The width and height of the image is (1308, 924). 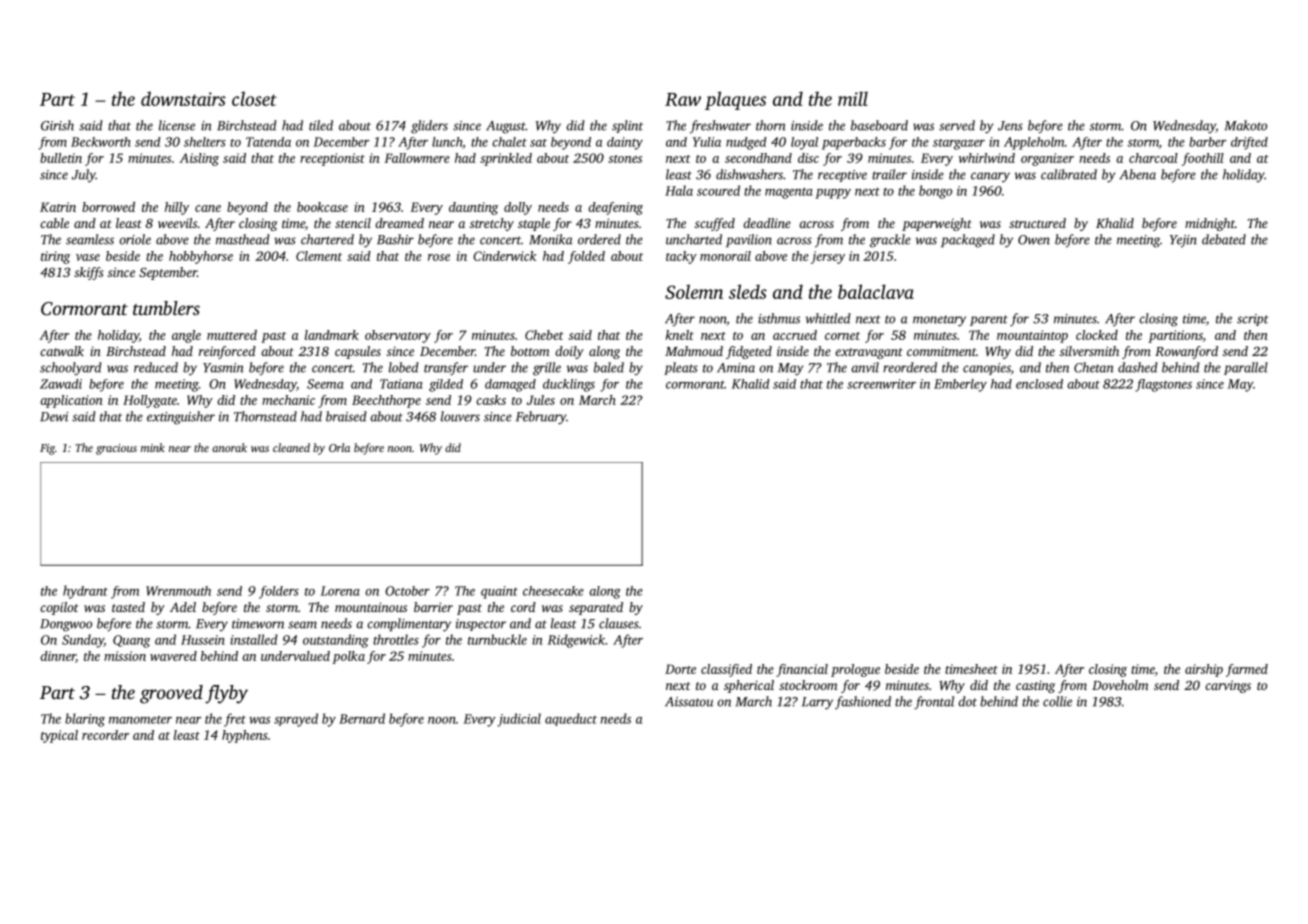 What do you see at coordinates (279, 592) in the image?
I see `folders` at bounding box center [279, 592].
